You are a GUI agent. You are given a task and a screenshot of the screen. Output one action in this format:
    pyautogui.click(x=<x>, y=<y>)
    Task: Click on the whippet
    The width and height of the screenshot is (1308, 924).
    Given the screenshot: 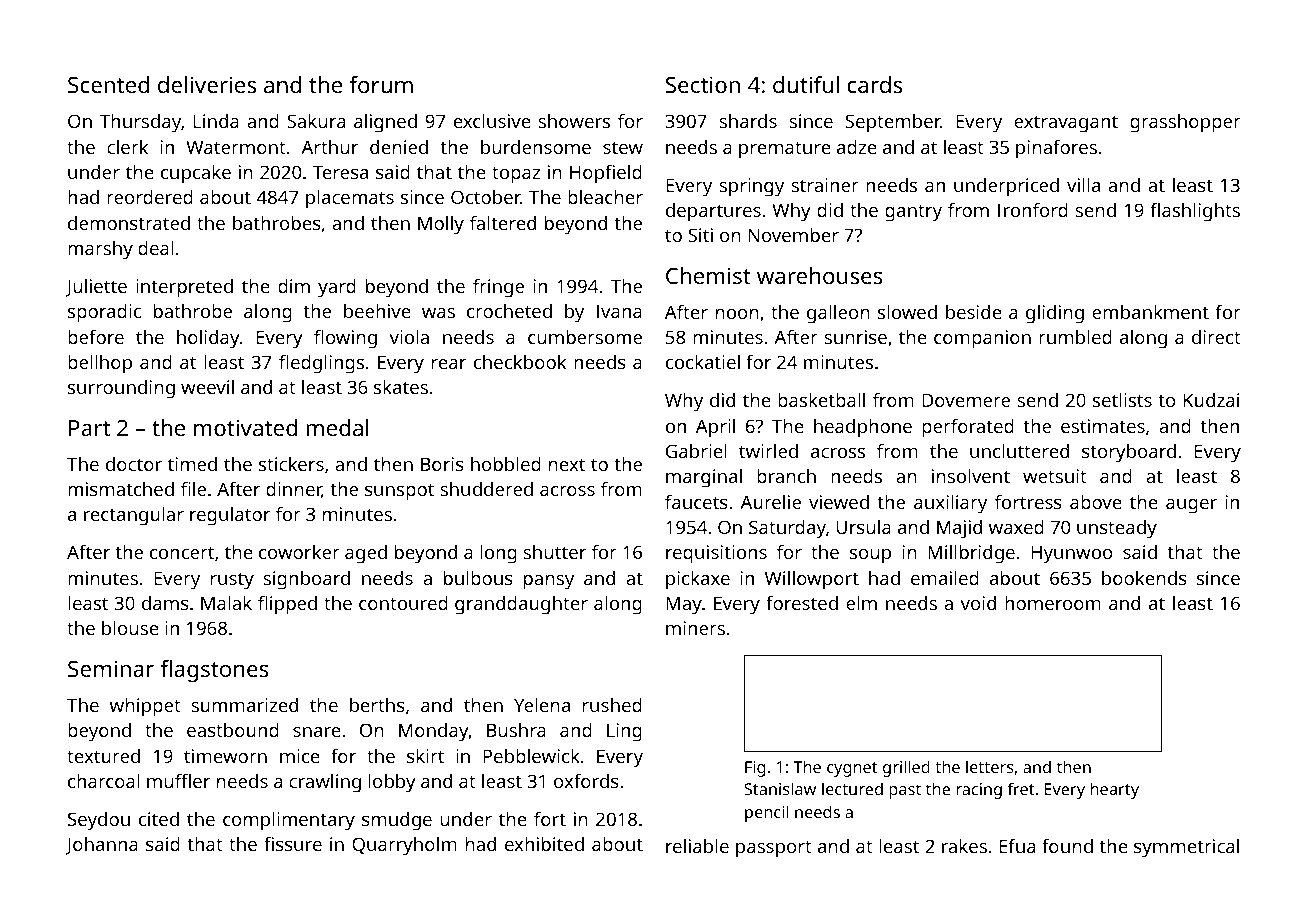 What is the action you would take?
    pyautogui.click(x=145, y=707)
